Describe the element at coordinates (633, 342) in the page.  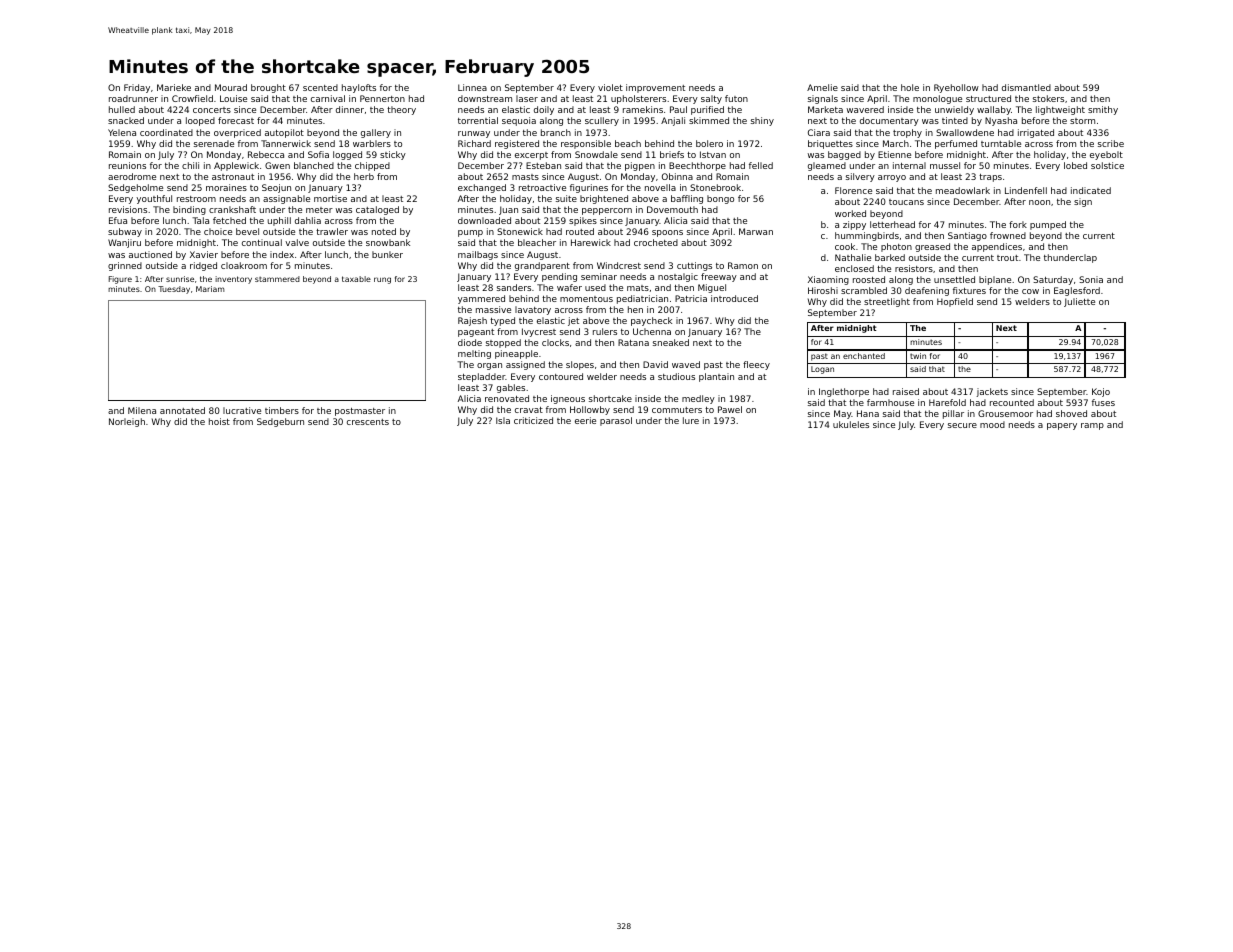
I see `Ratana` at that location.
